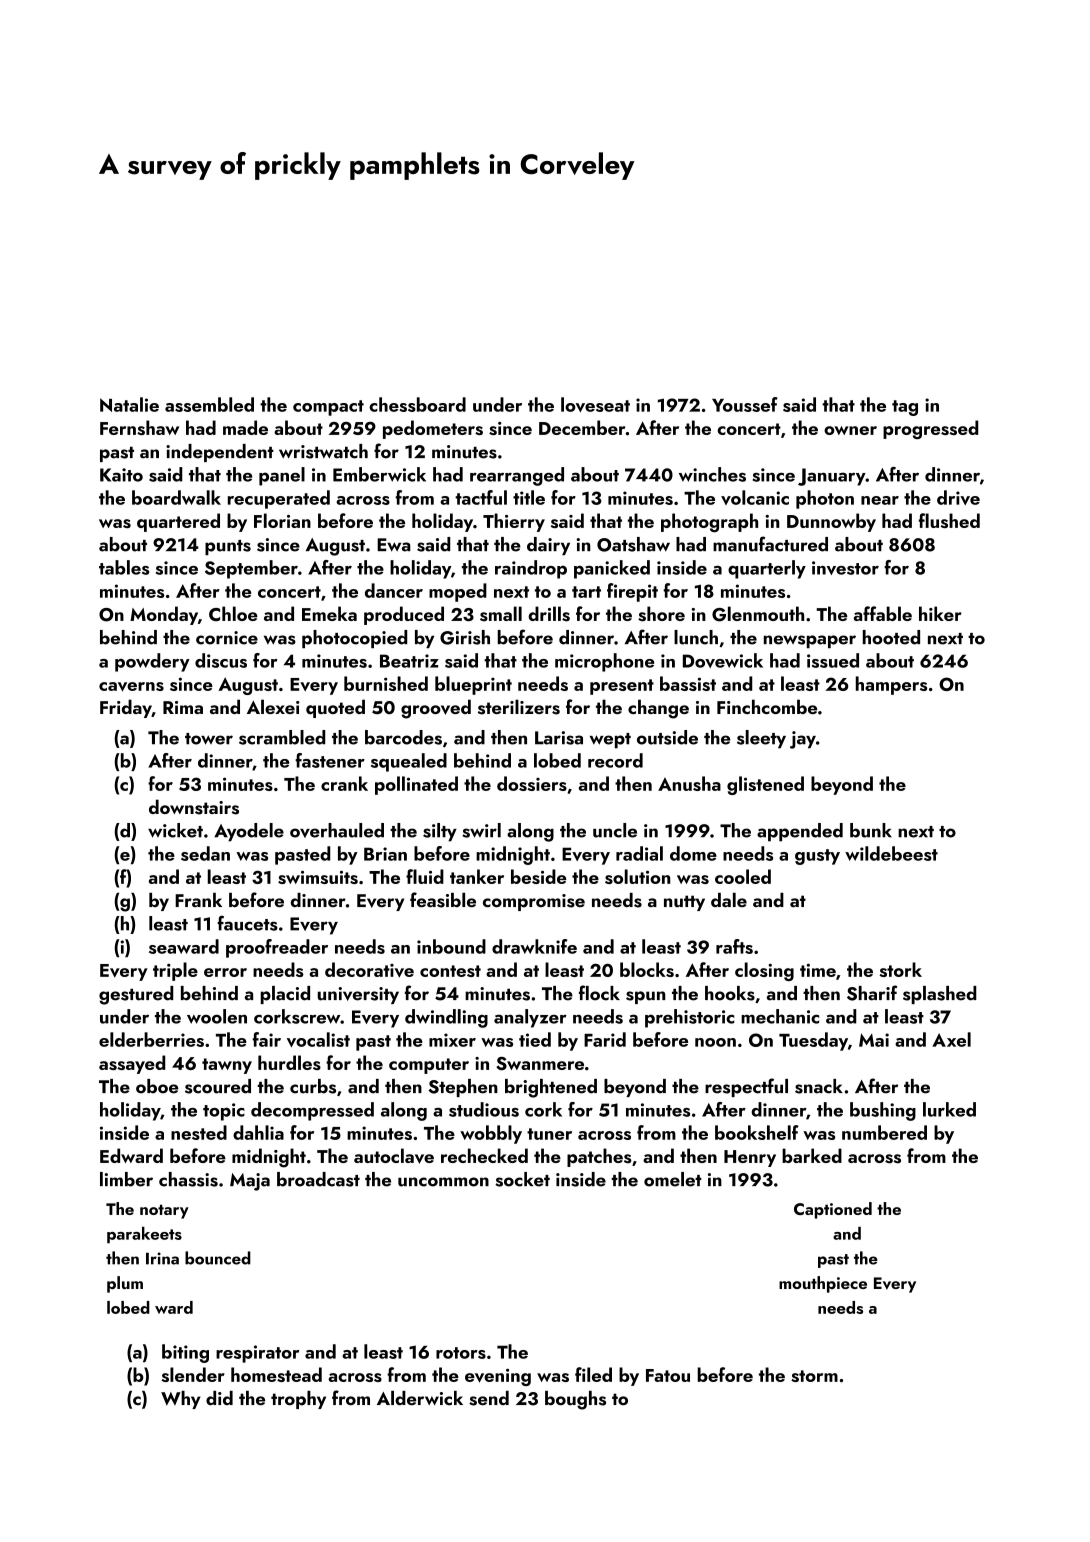  Describe the element at coordinates (298, 1400) in the screenshot. I see `trophy` at that location.
